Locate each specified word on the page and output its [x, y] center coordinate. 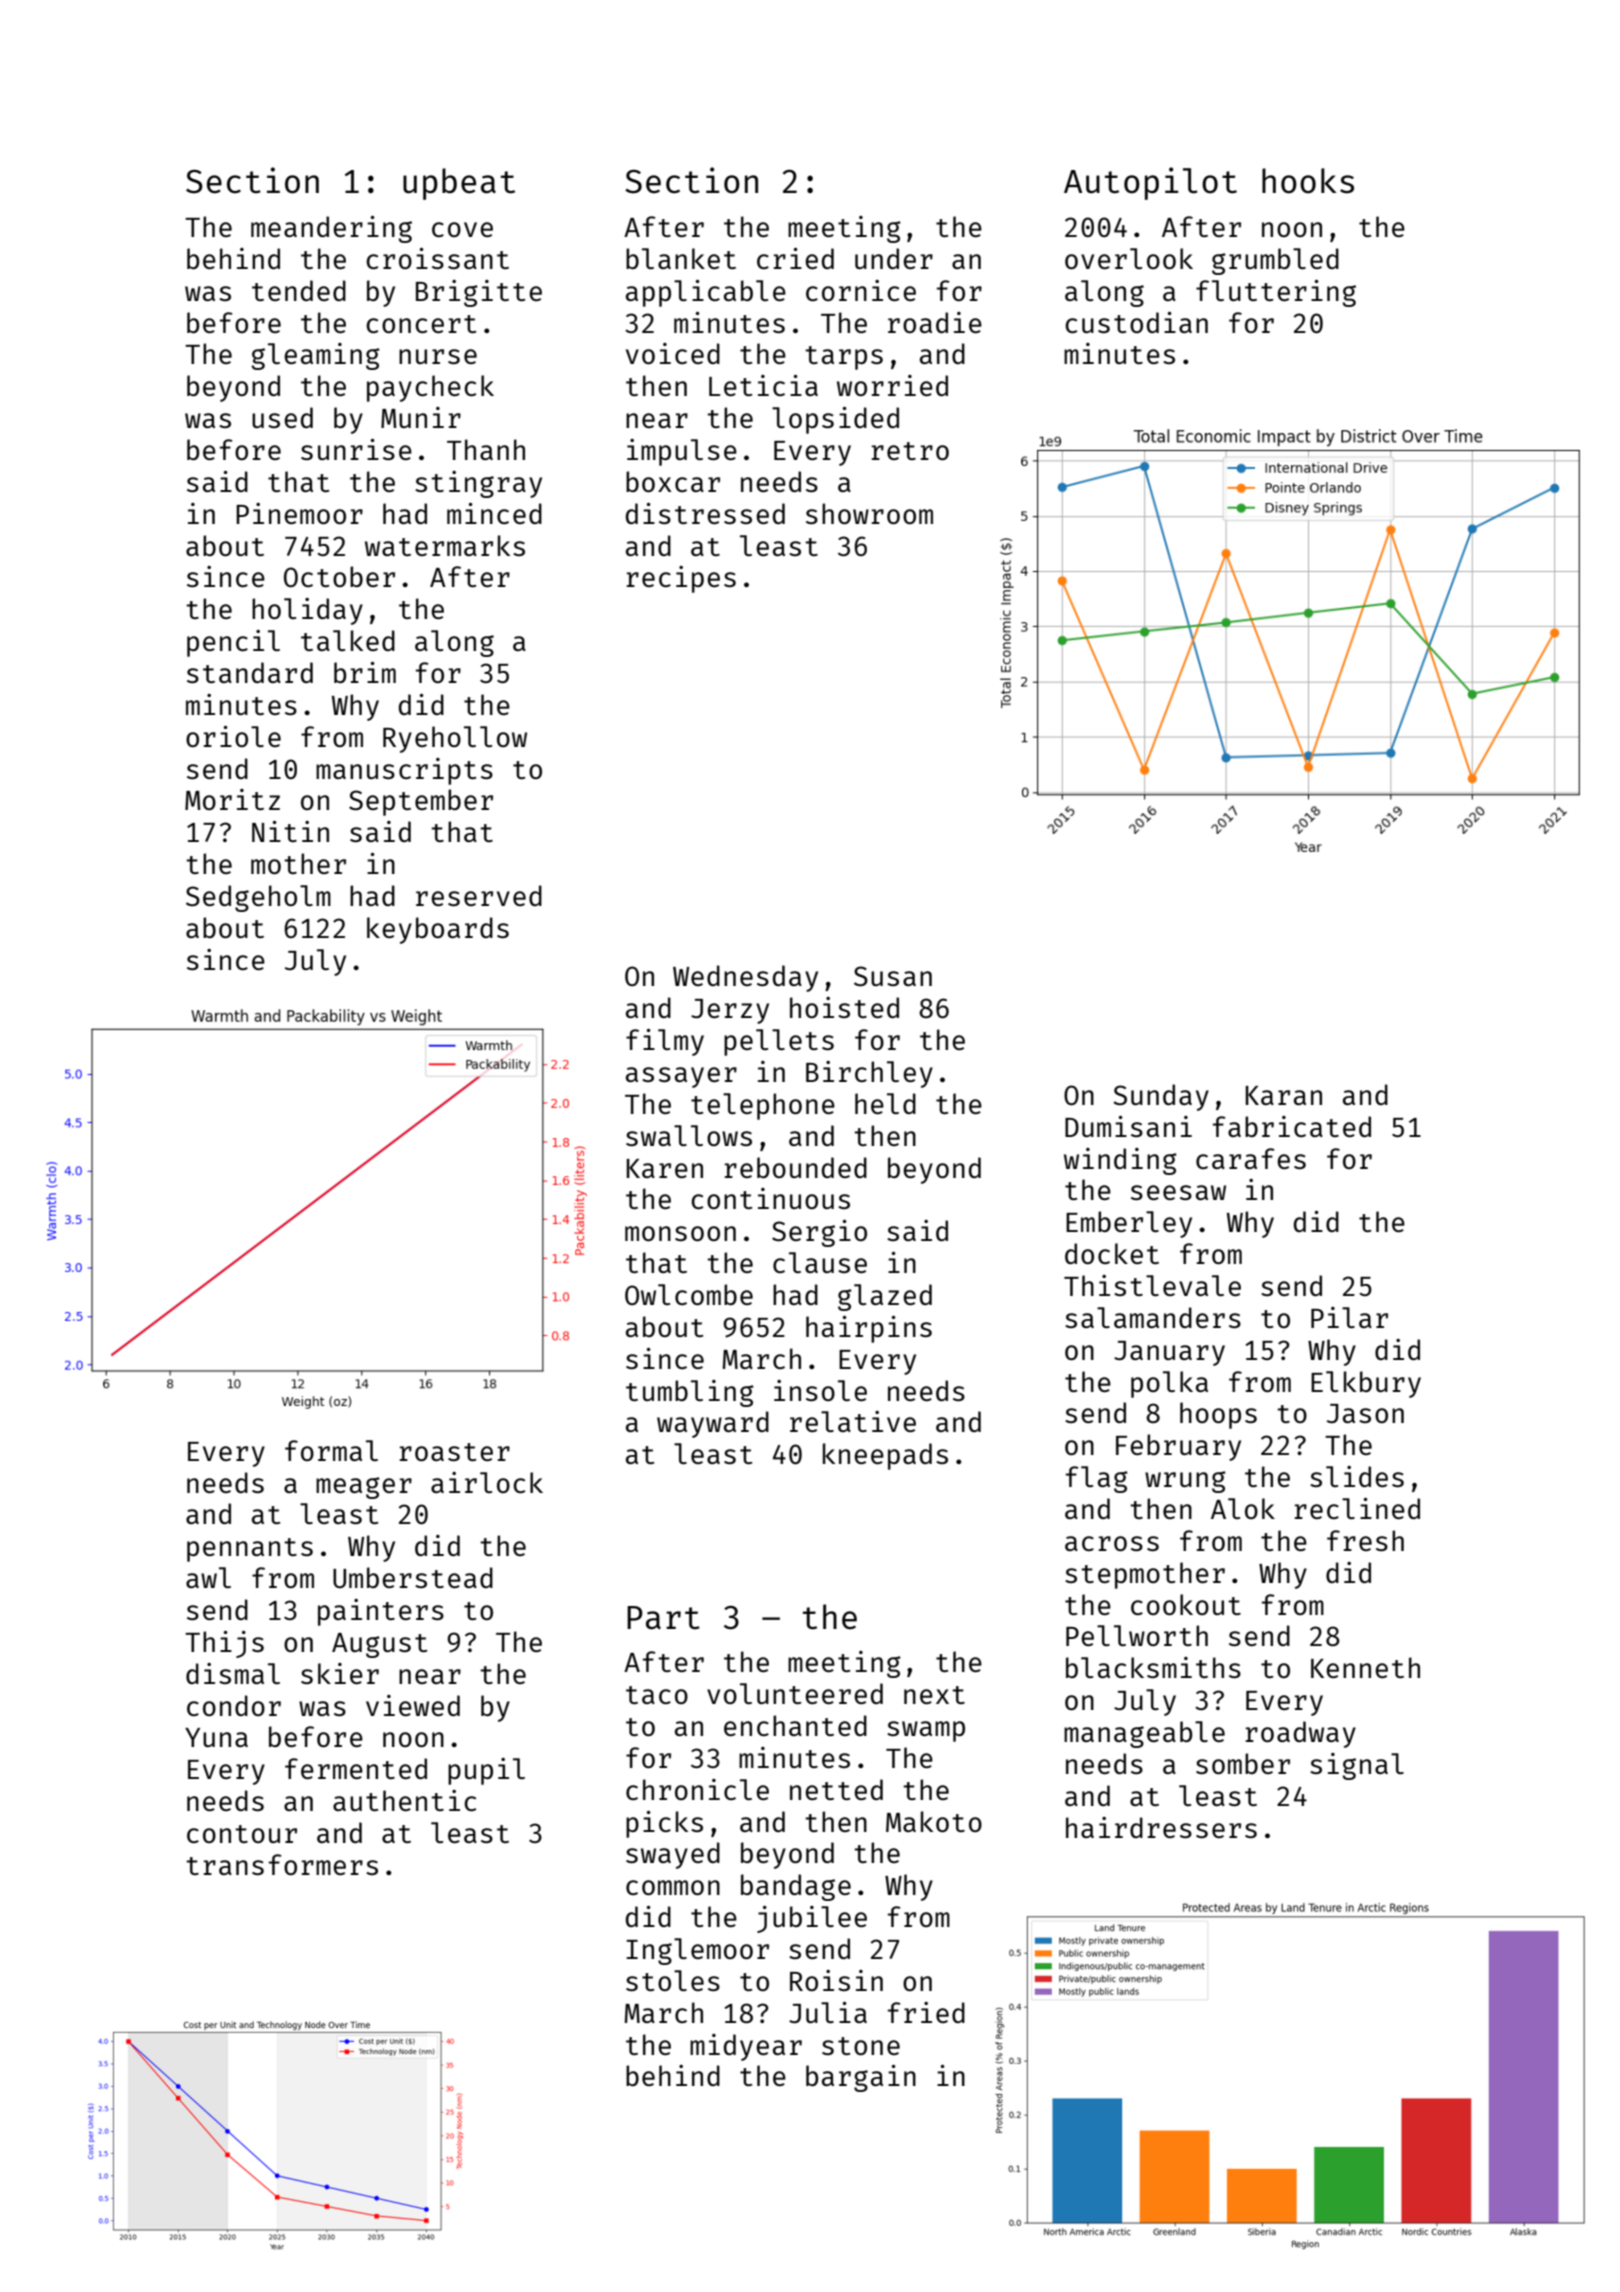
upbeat [459, 184]
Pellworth [1137, 1635]
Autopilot [1150, 183]
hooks [1308, 181]
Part [663, 1618]
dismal [233, 1673]
